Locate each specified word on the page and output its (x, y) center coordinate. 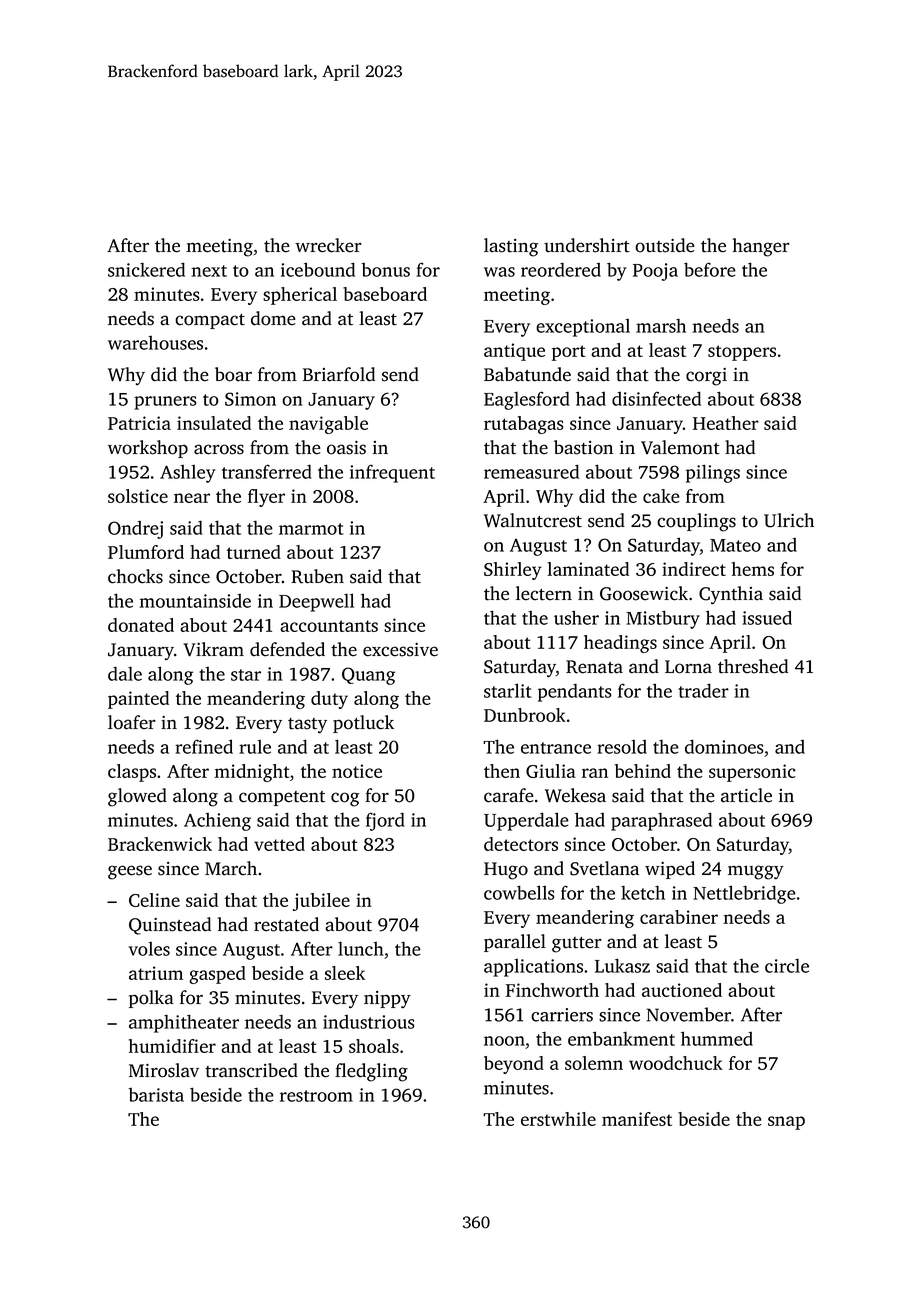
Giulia (551, 771)
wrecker (328, 245)
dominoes (724, 746)
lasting (511, 247)
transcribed (251, 1070)
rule (255, 747)
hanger (761, 247)
